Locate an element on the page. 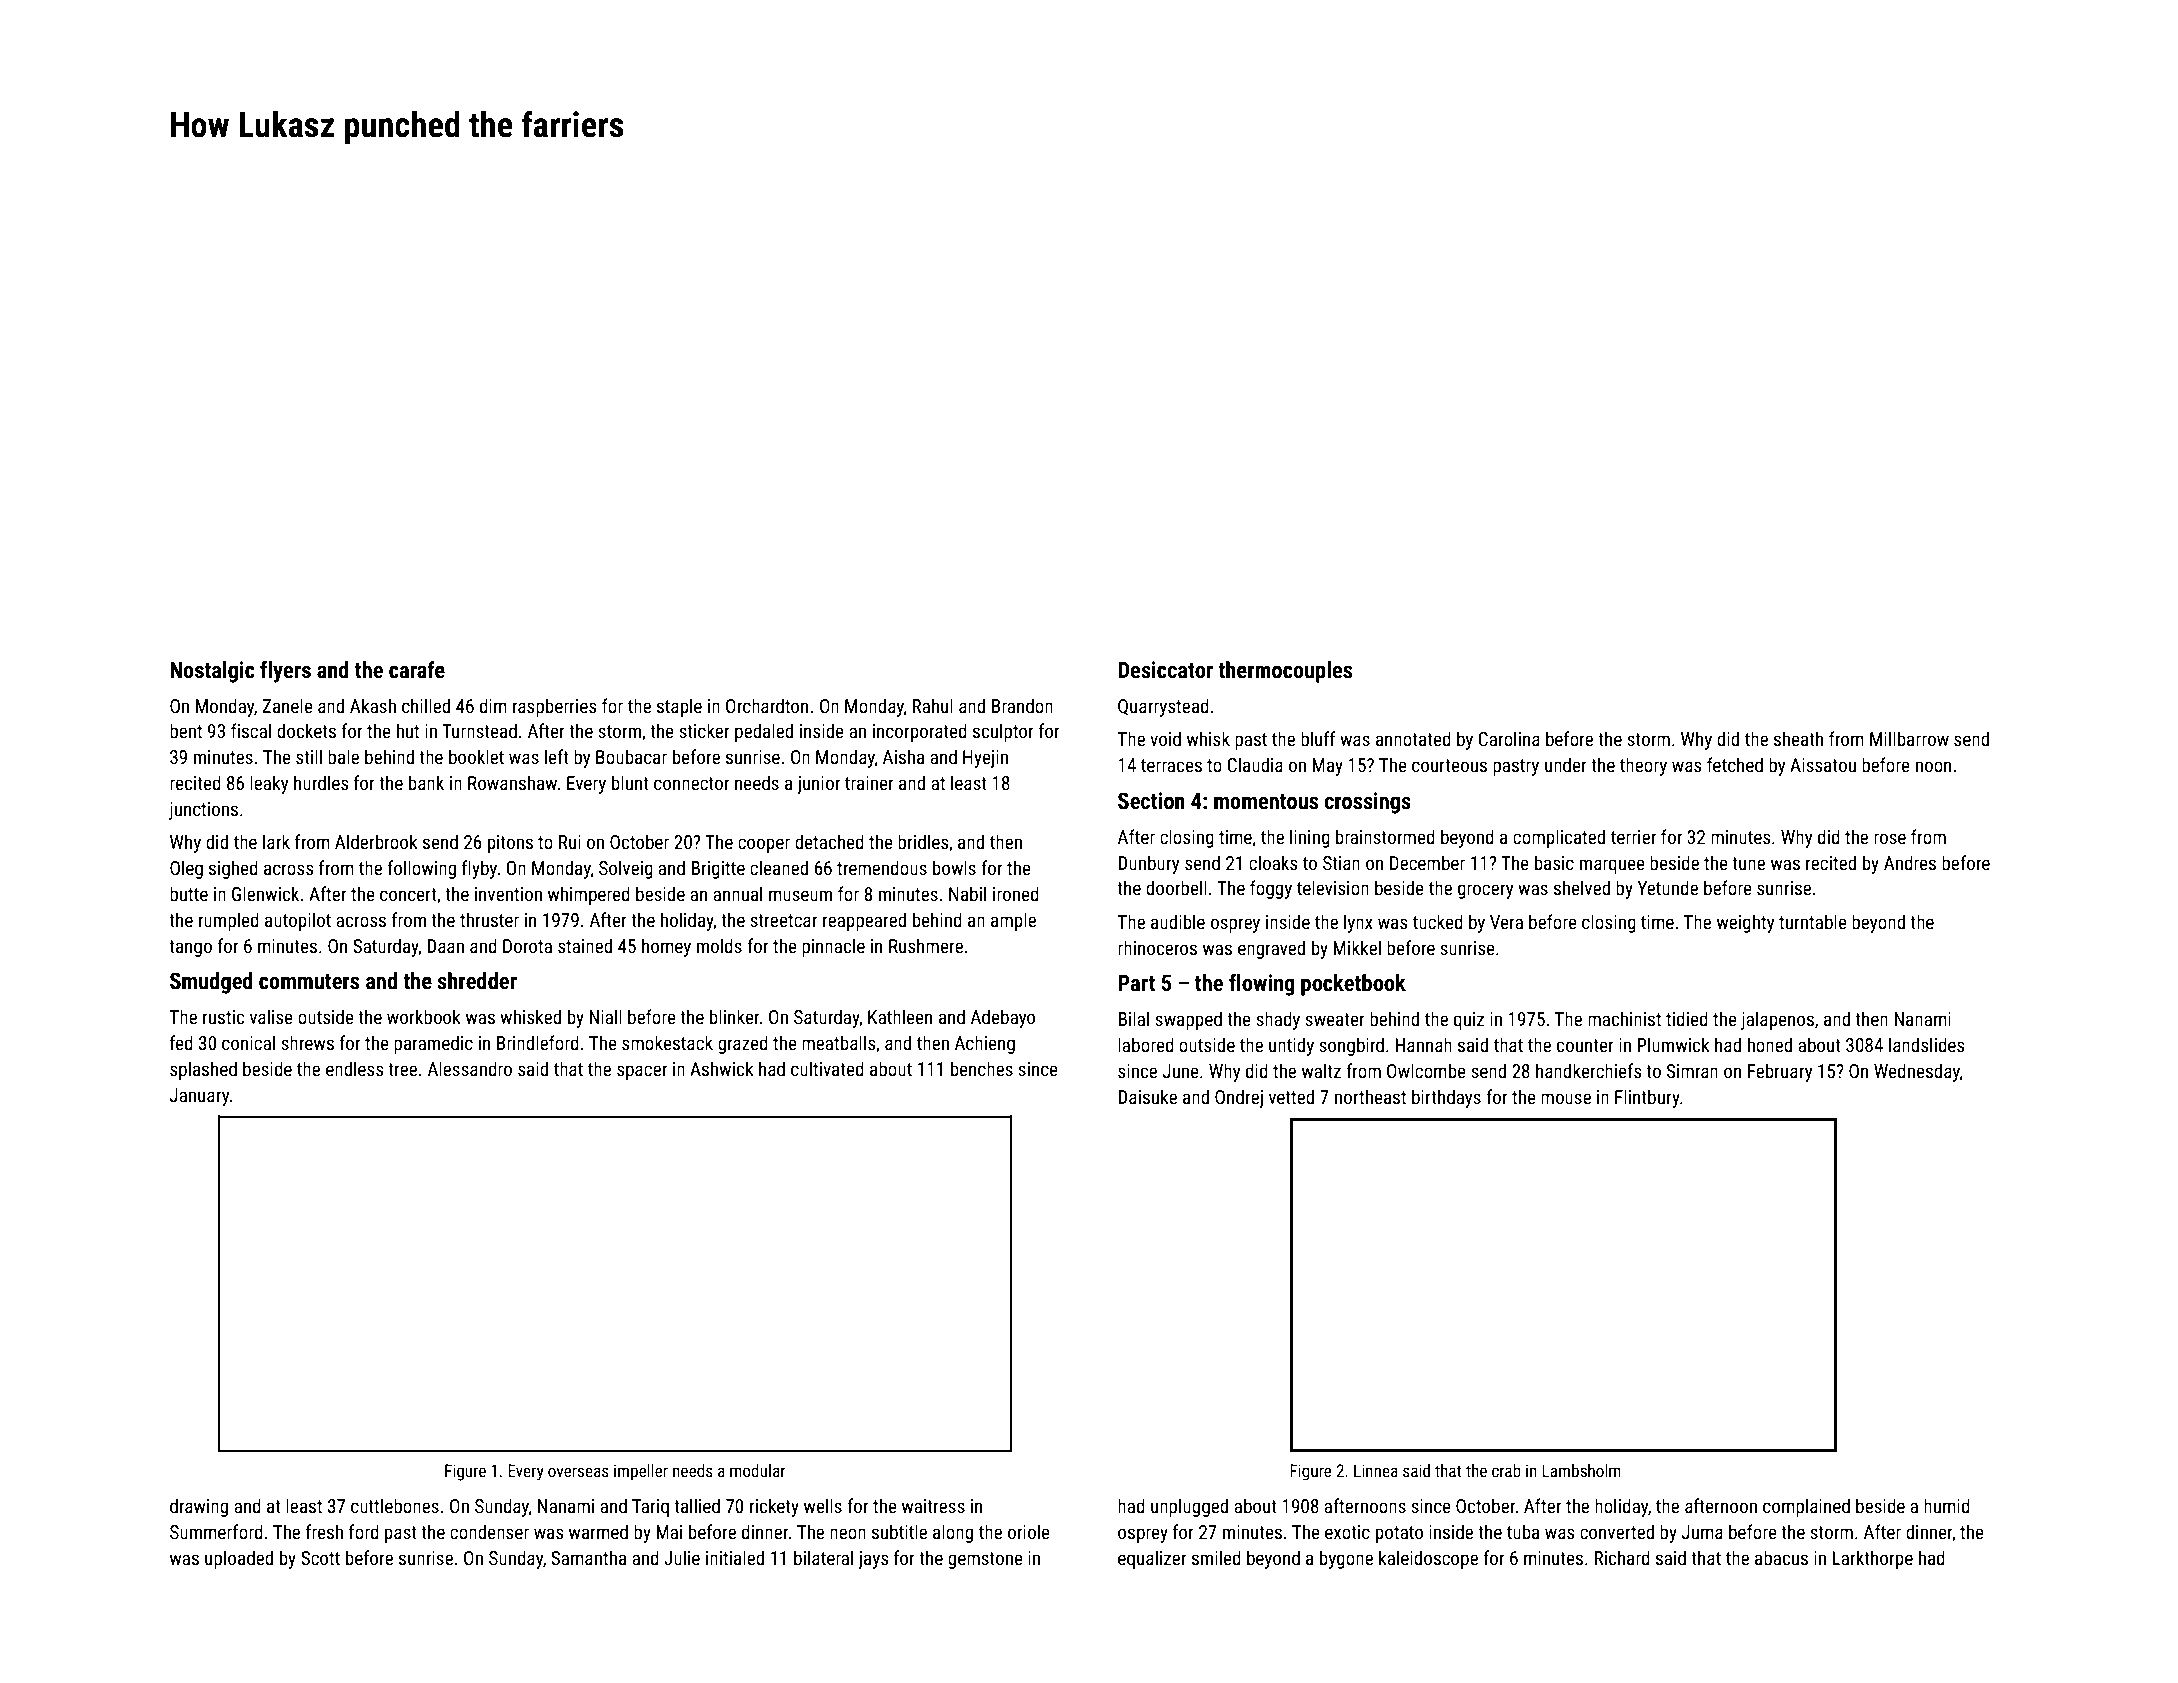 This document has width=2178, height=1683. thermocouples is located at coordinates (1285, 672).
